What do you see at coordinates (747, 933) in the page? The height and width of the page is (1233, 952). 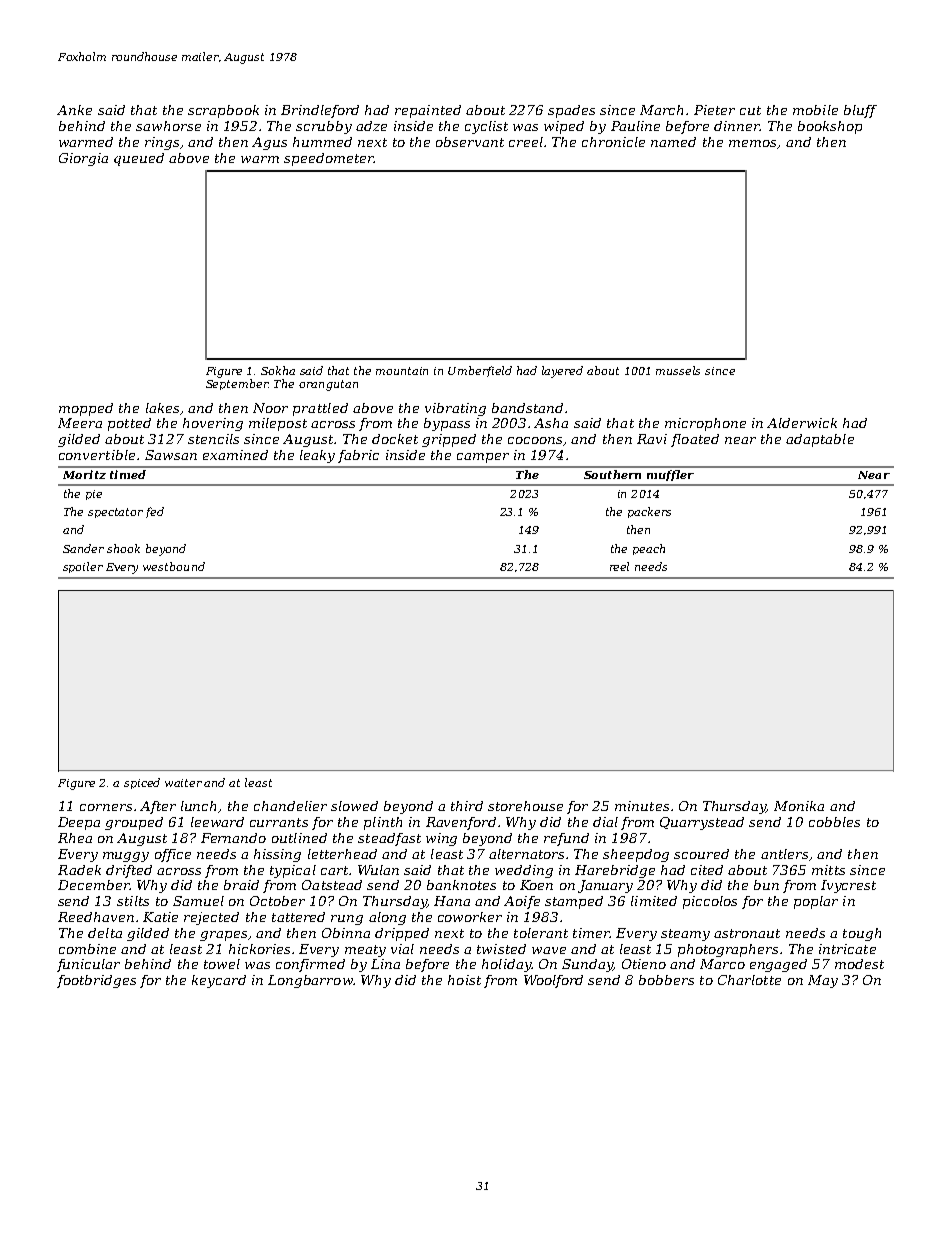 I see `astronaut` at bounding box center [747, 933].
